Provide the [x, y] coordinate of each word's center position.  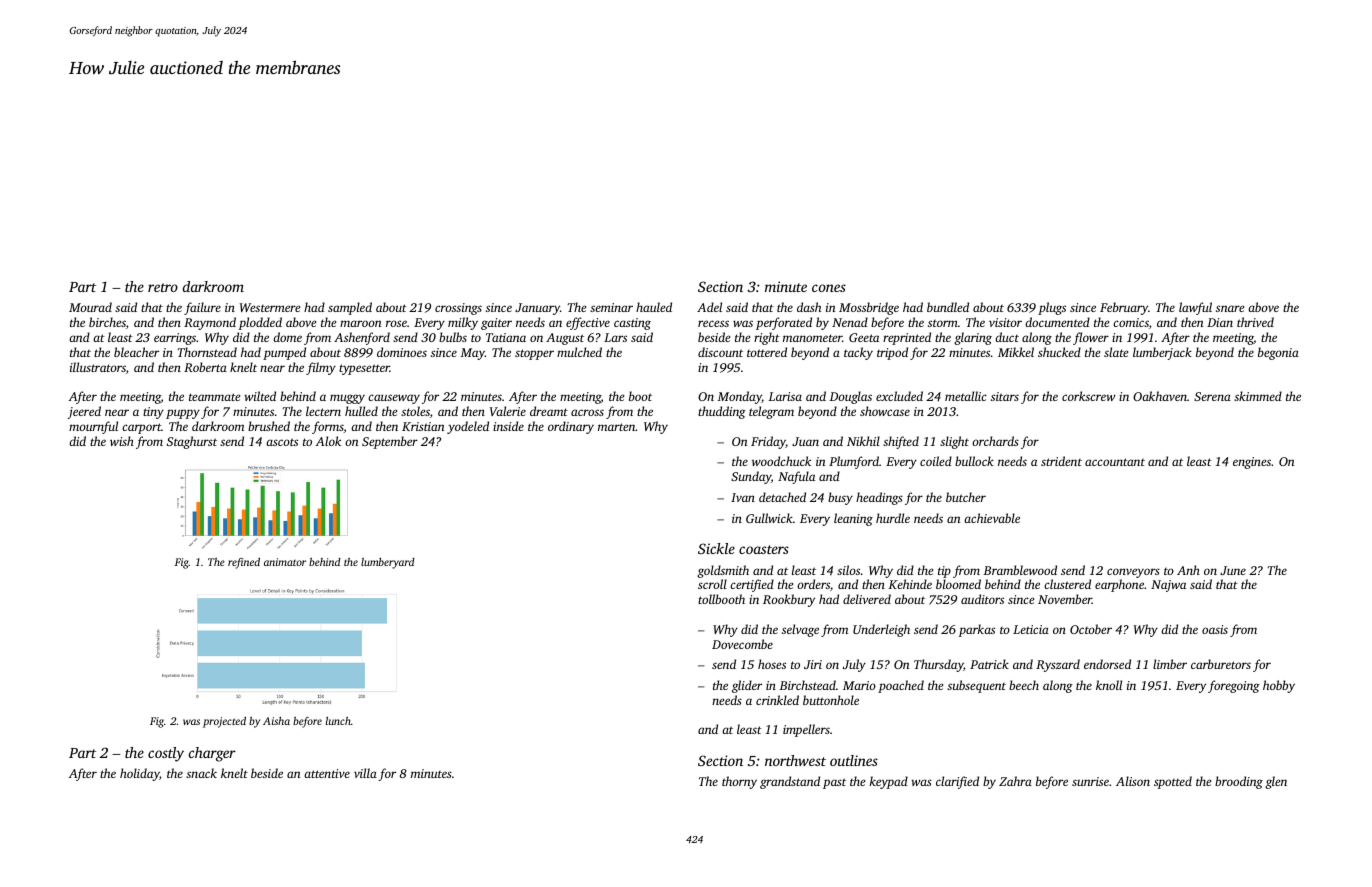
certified [752, 585]
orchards [995, 441]
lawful [1195, 308]
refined [244, 563]
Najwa [1168, 586]
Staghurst [192, 442]
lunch [338, 721]
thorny [739, 782]
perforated [784, 323]
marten [617, 427]
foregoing [1234, 686]
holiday [140, 774]
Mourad [90, 307]
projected [224, 722]
